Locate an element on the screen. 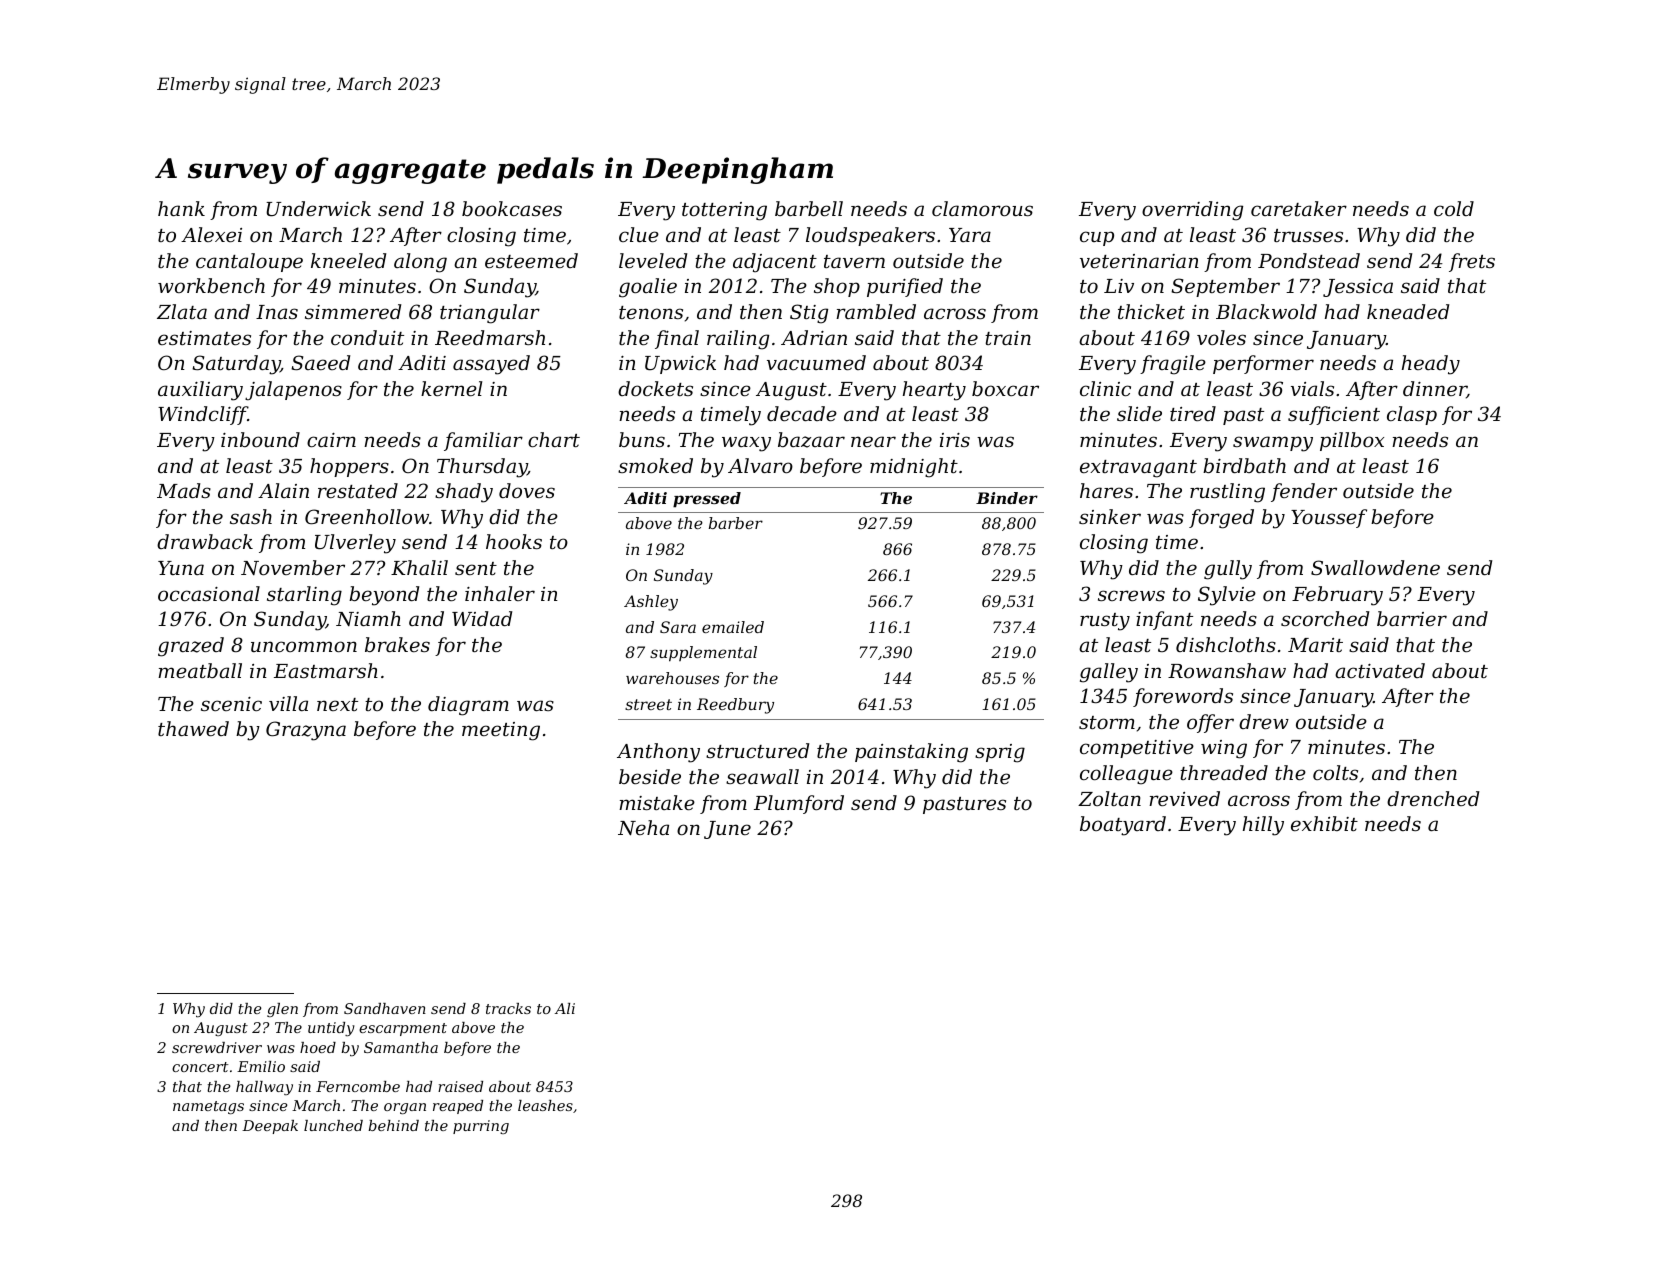 The image size is (1662, 1284). Neha is located at coordinates (643, 828).
